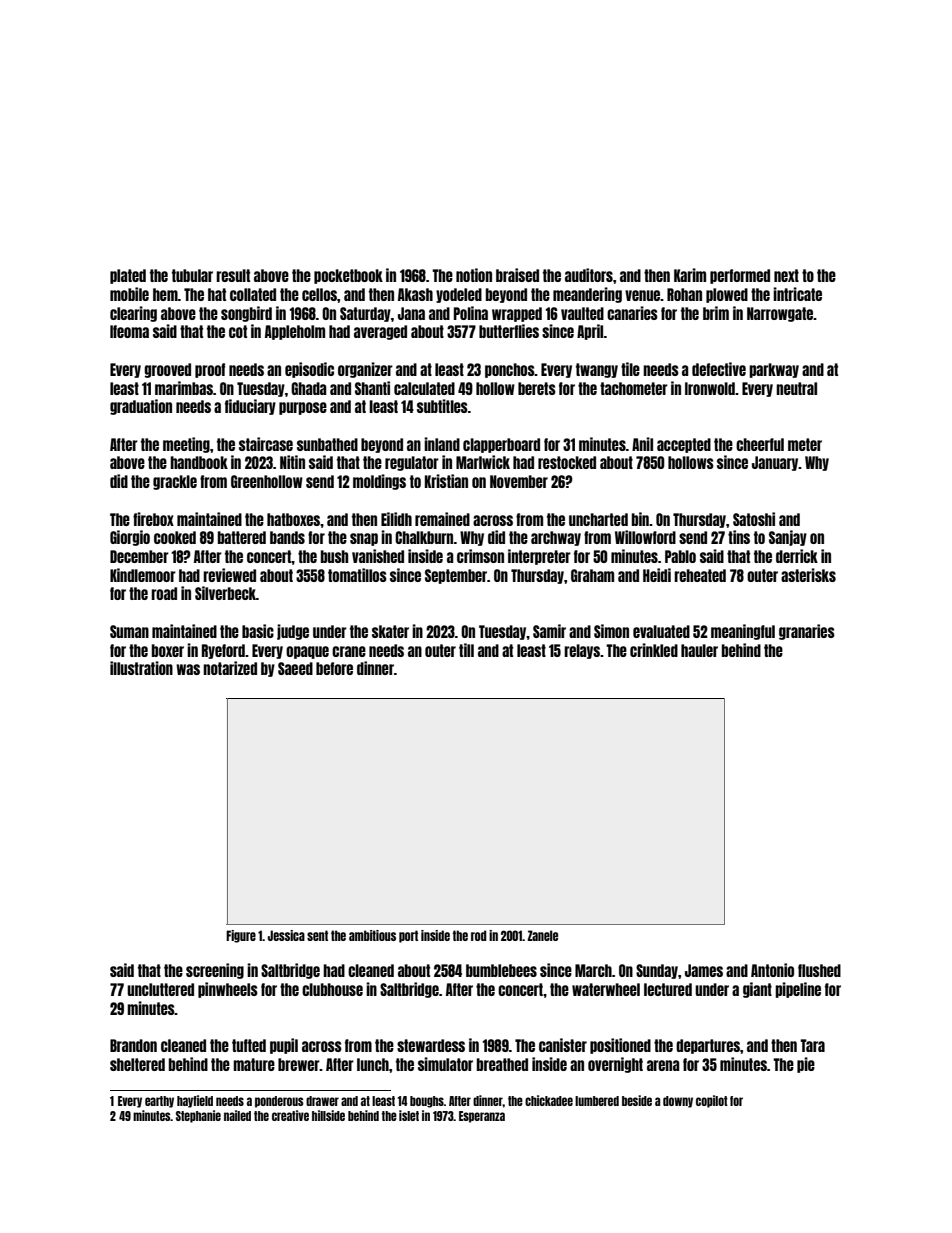  What do you see at coordinates (712, 1101) in the page?
I see `copilot` at bounding box center [712, 1101].
